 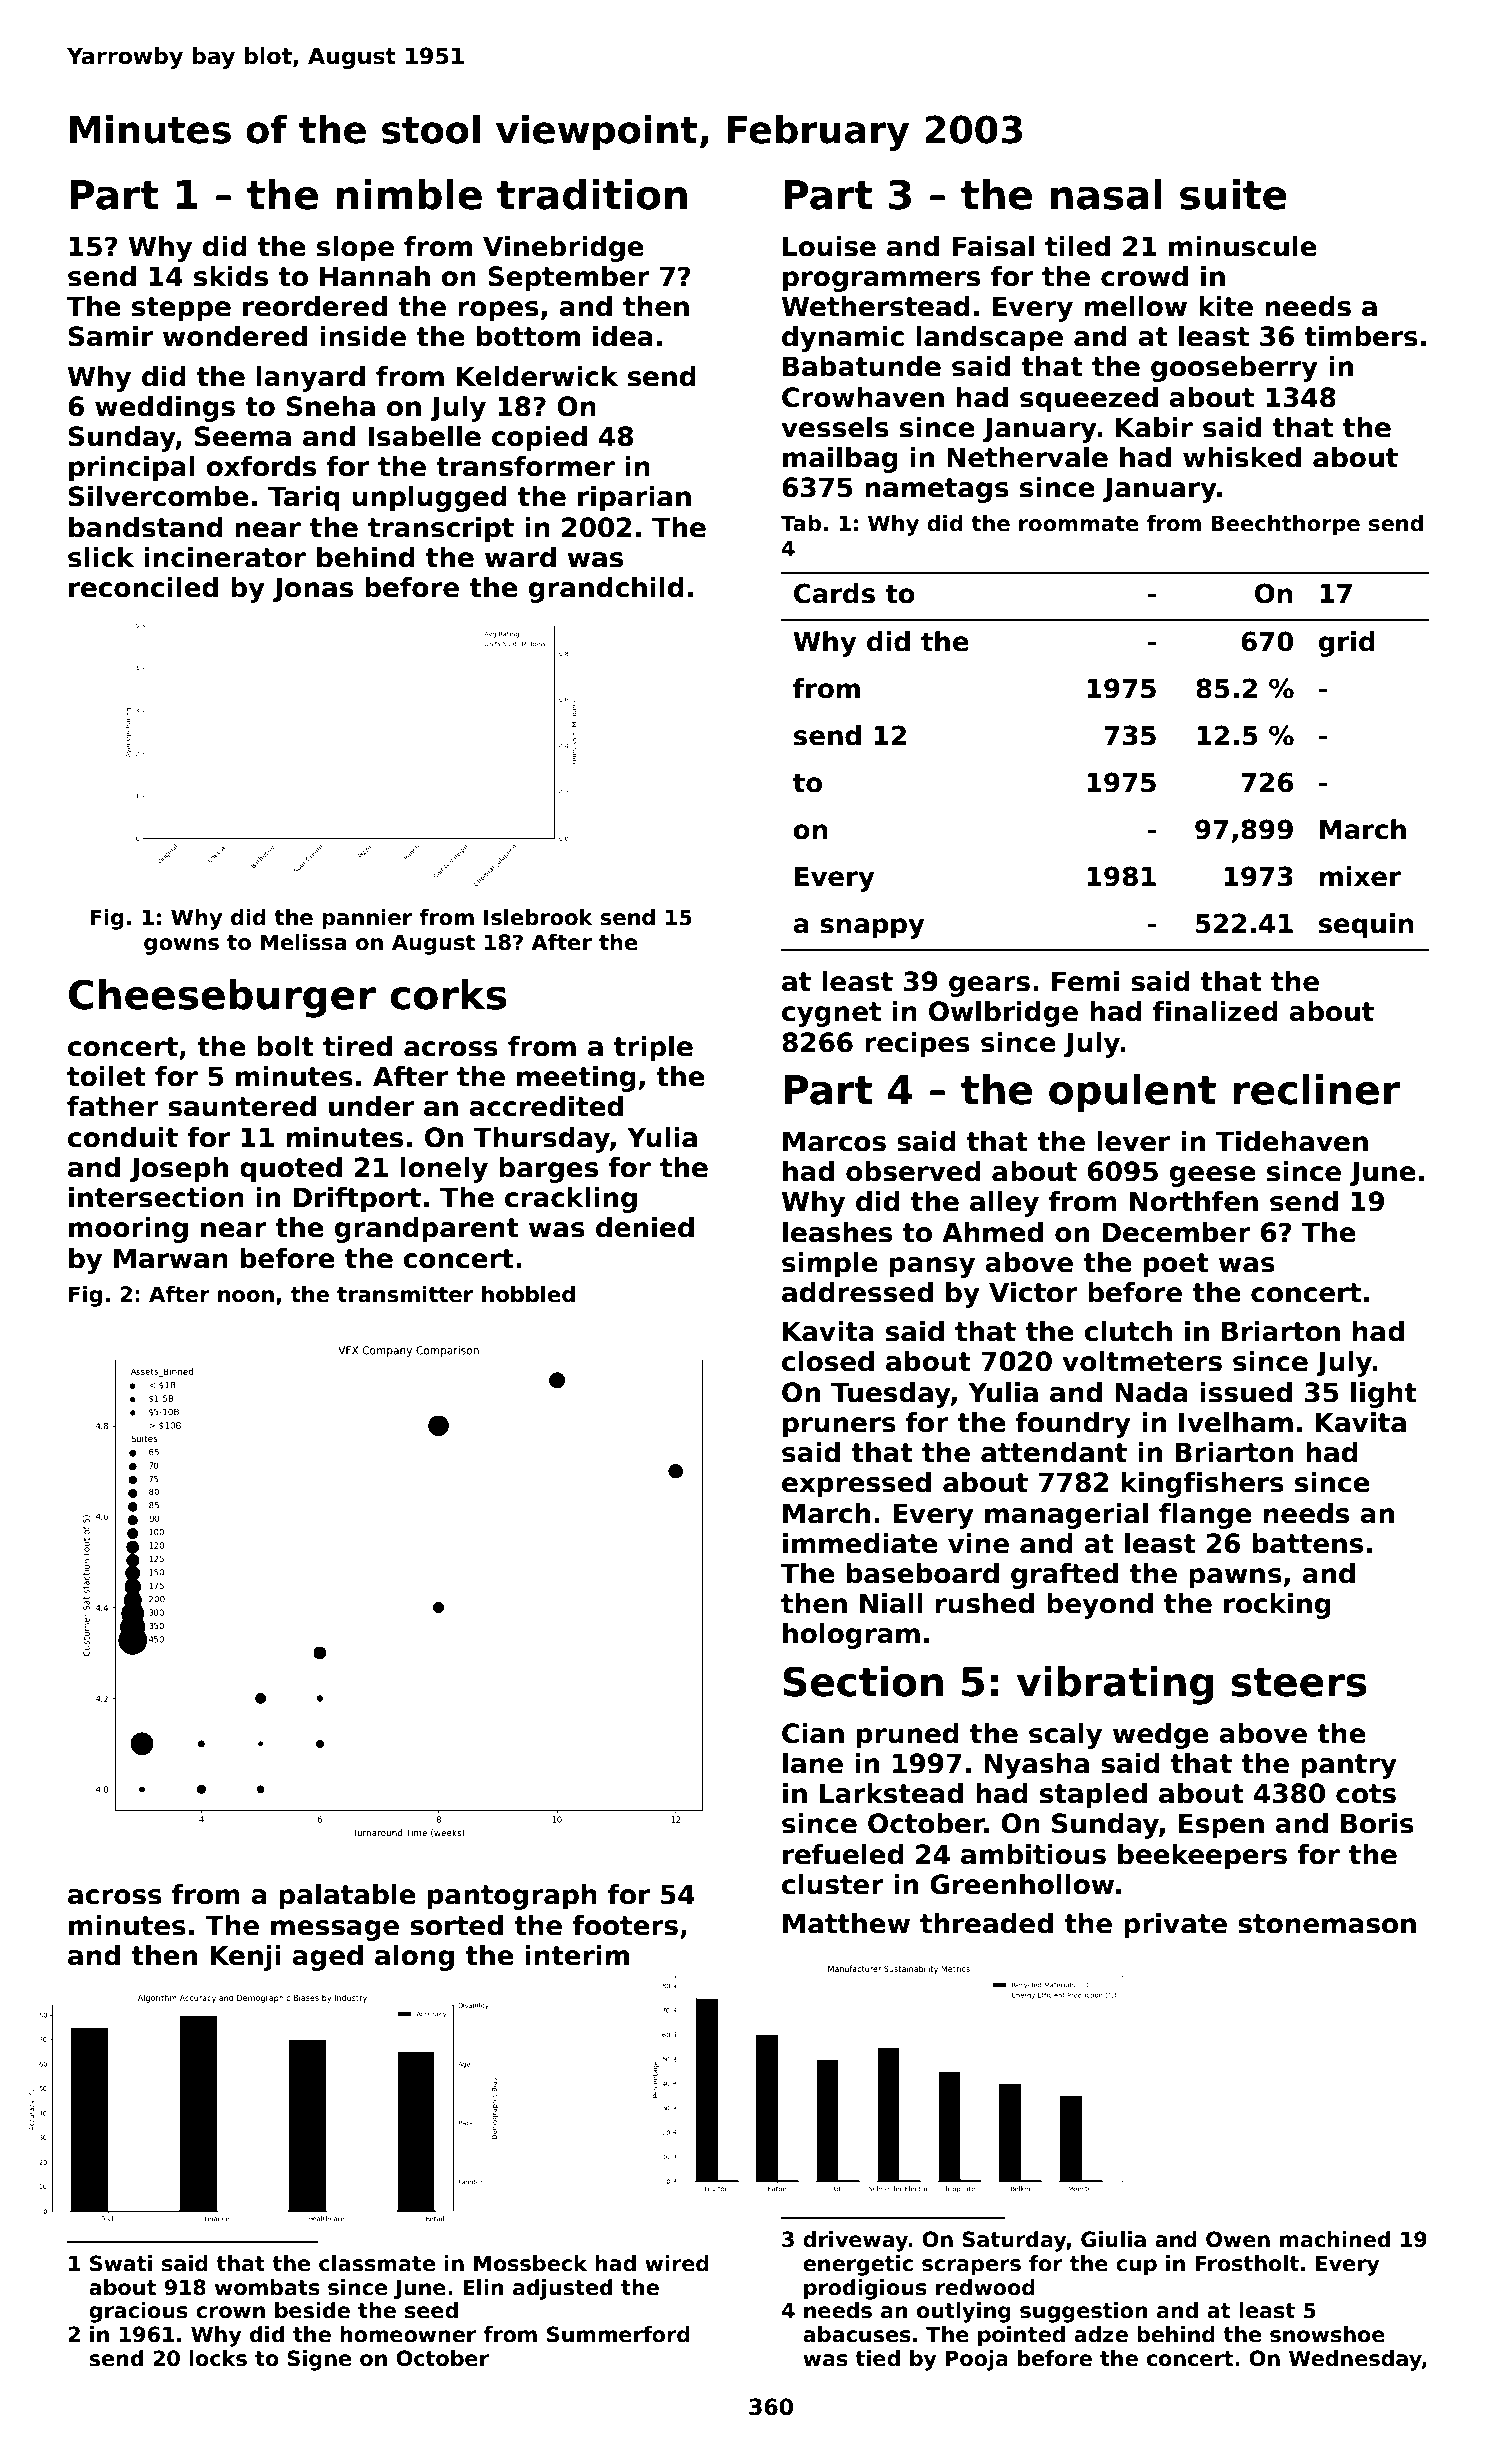 I want to click on nimble, so click(x=409, y=194).
